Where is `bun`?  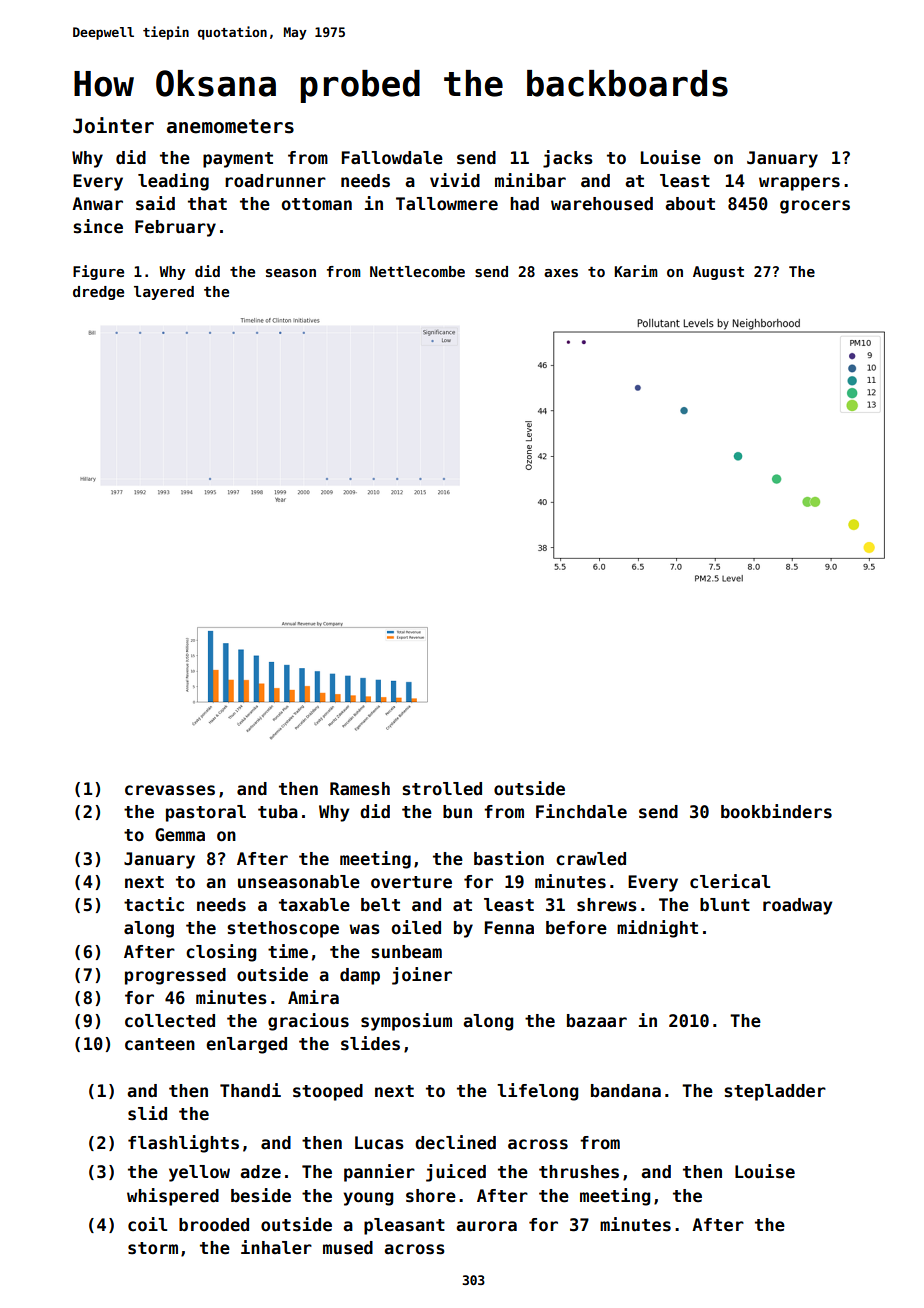
bun is located at coordinates (457, 812).
